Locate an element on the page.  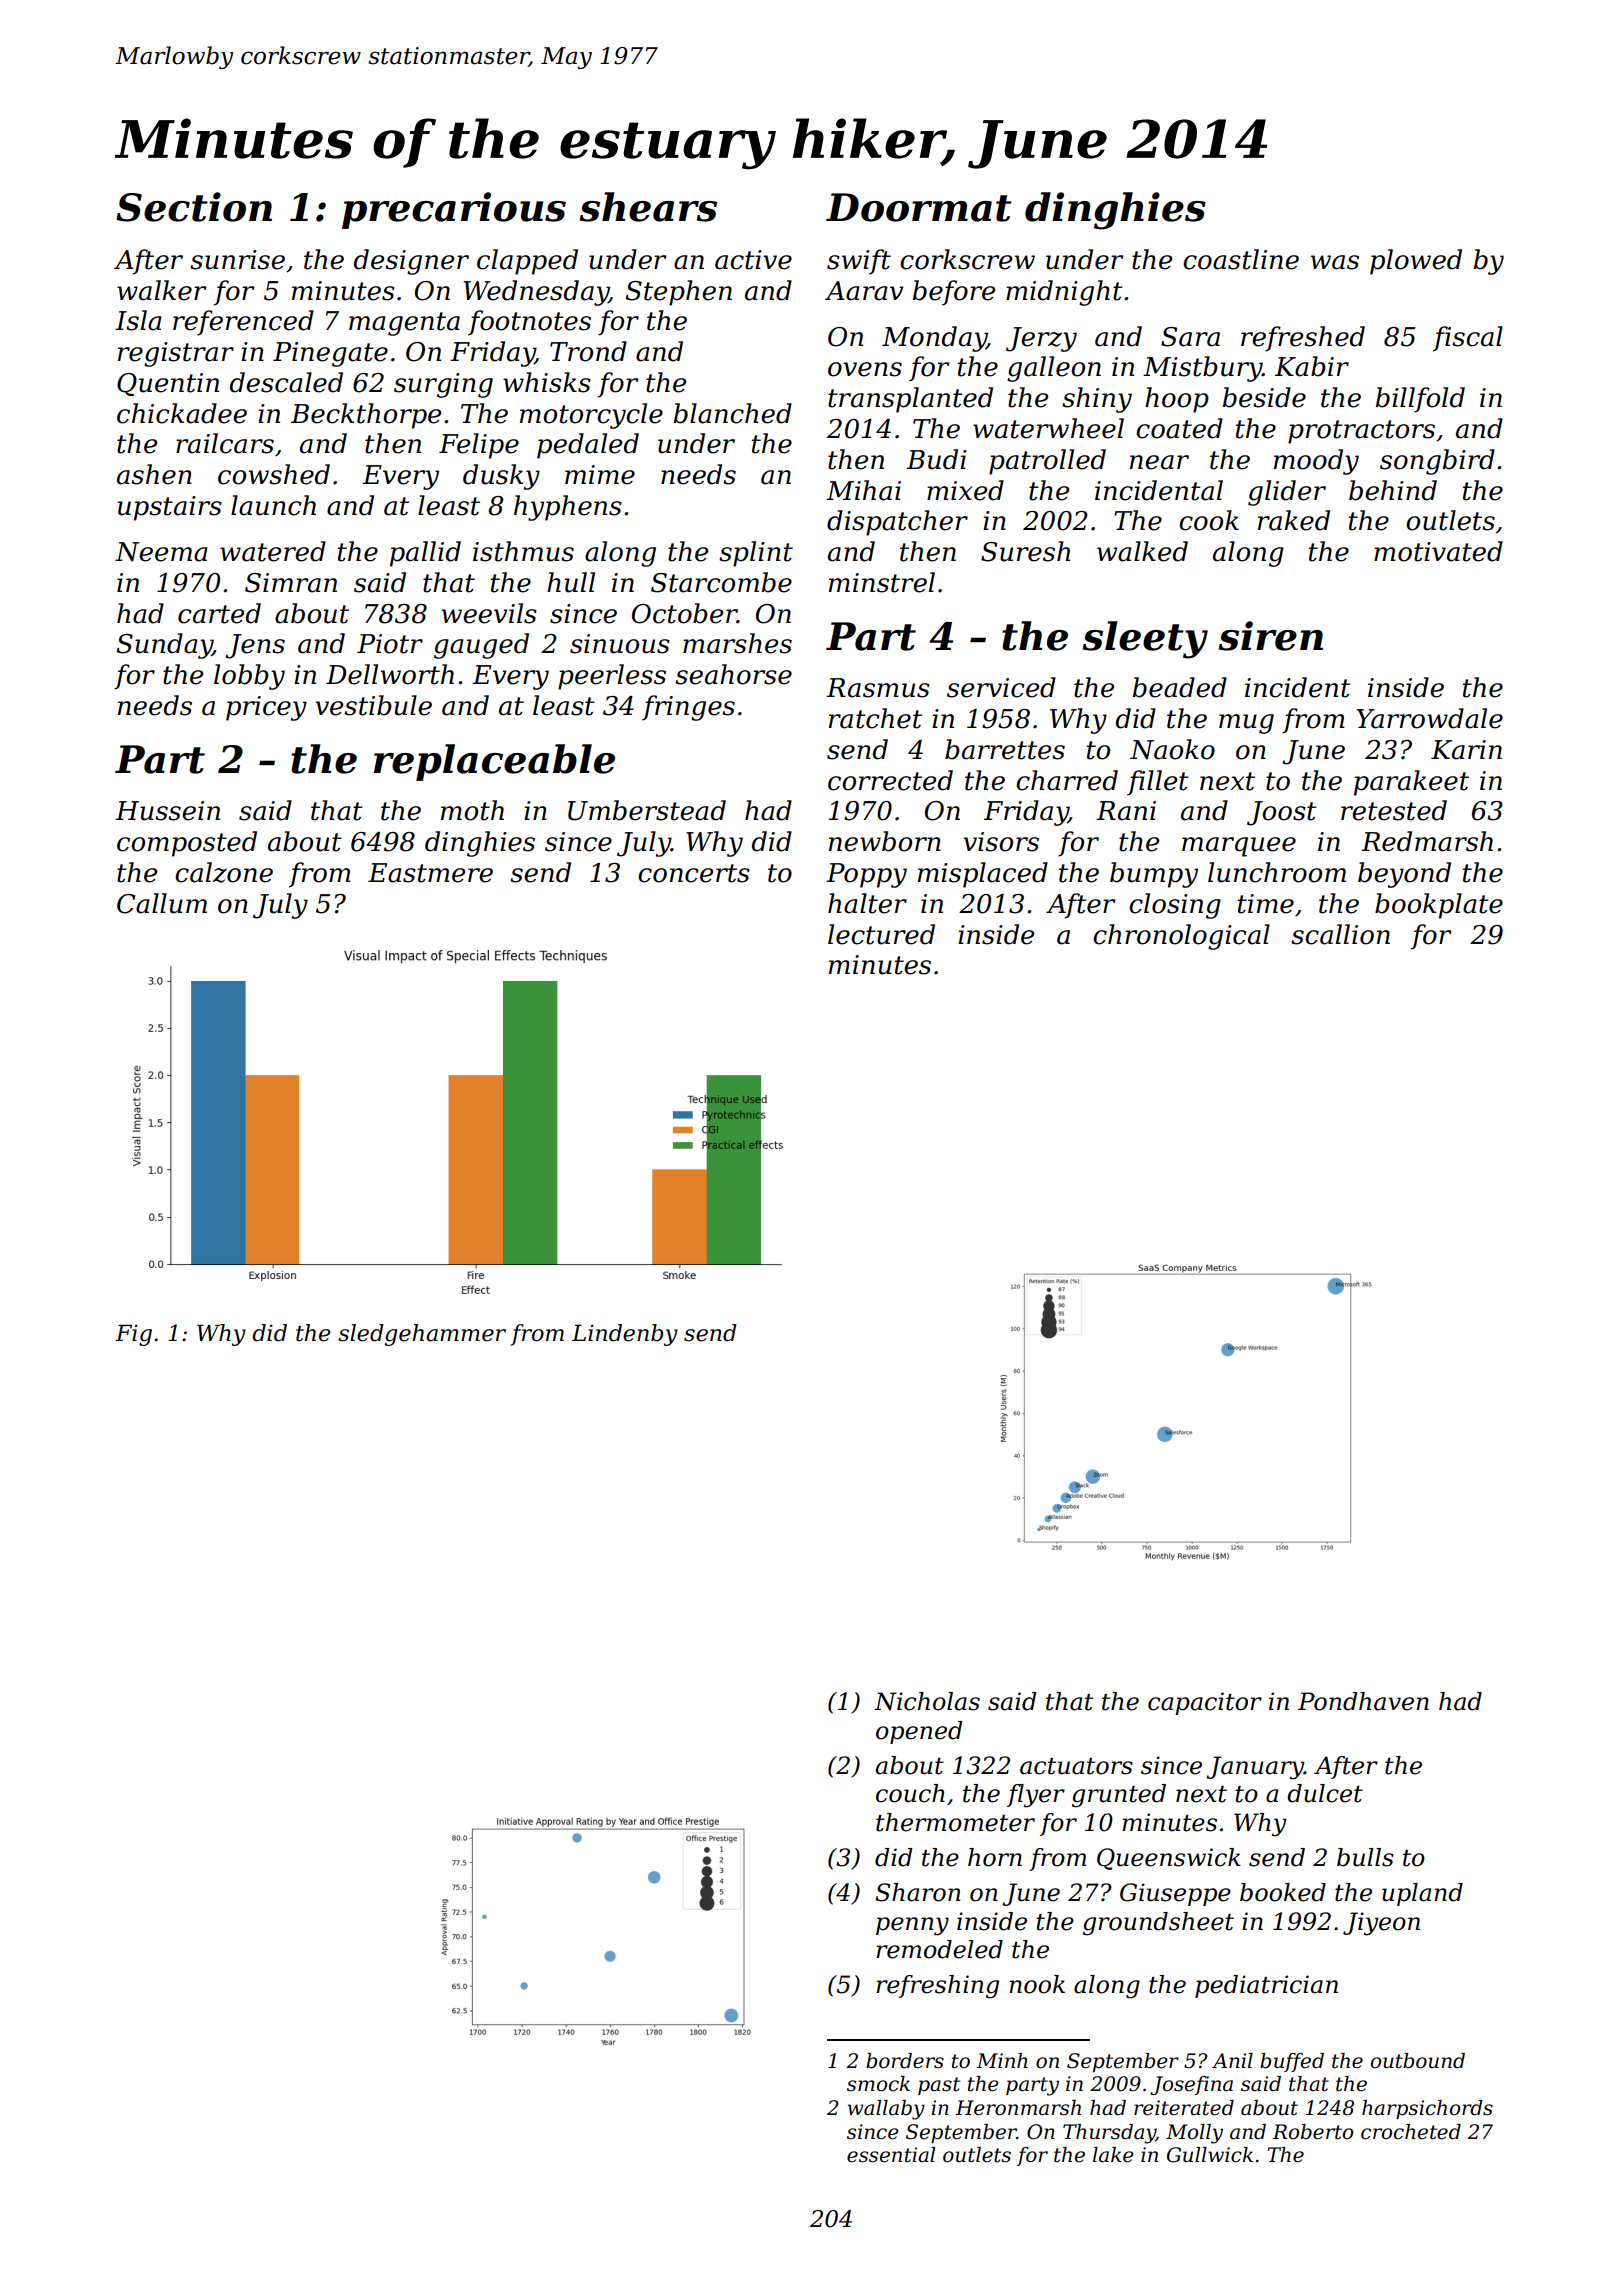
sledgehammer is located at coordinates (422, 1335).
